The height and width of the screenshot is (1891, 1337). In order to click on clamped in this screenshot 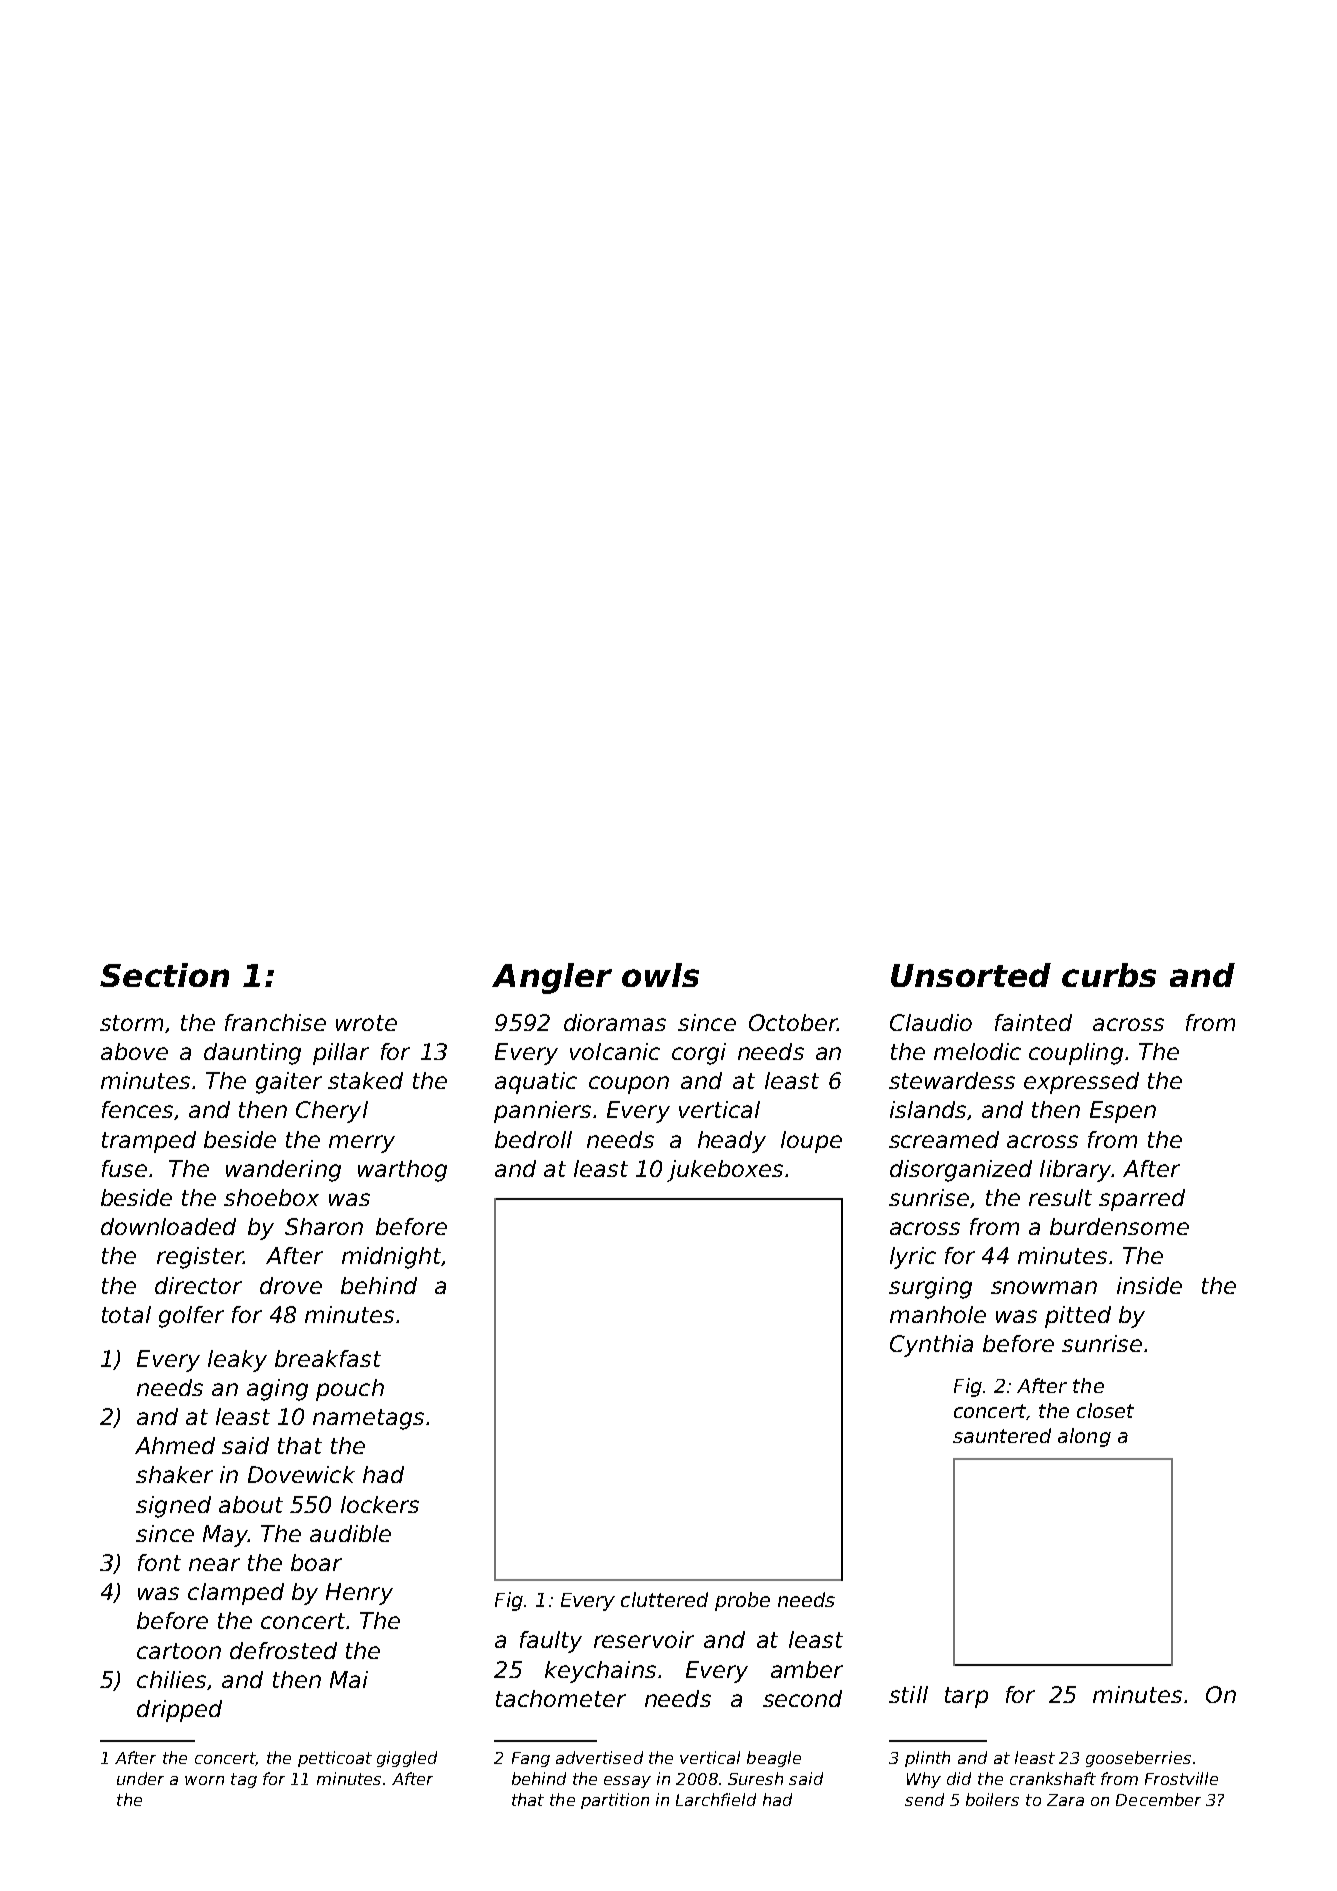, I will do `click(236, 1594)`.
